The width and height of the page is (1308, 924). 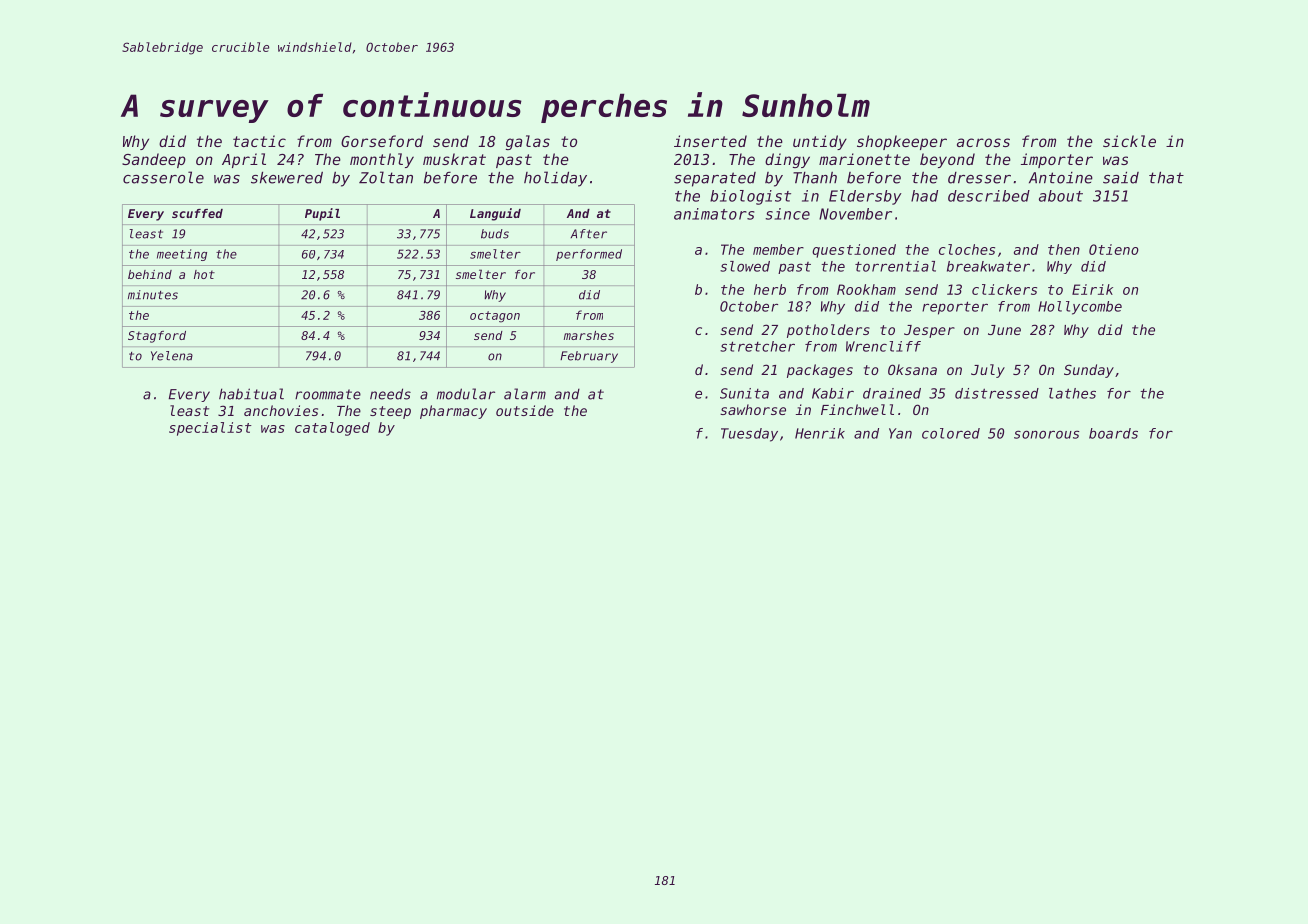 What do you see at coordinates (924, 196) in the page?
I see `had` at bounding box center [924, 196].
